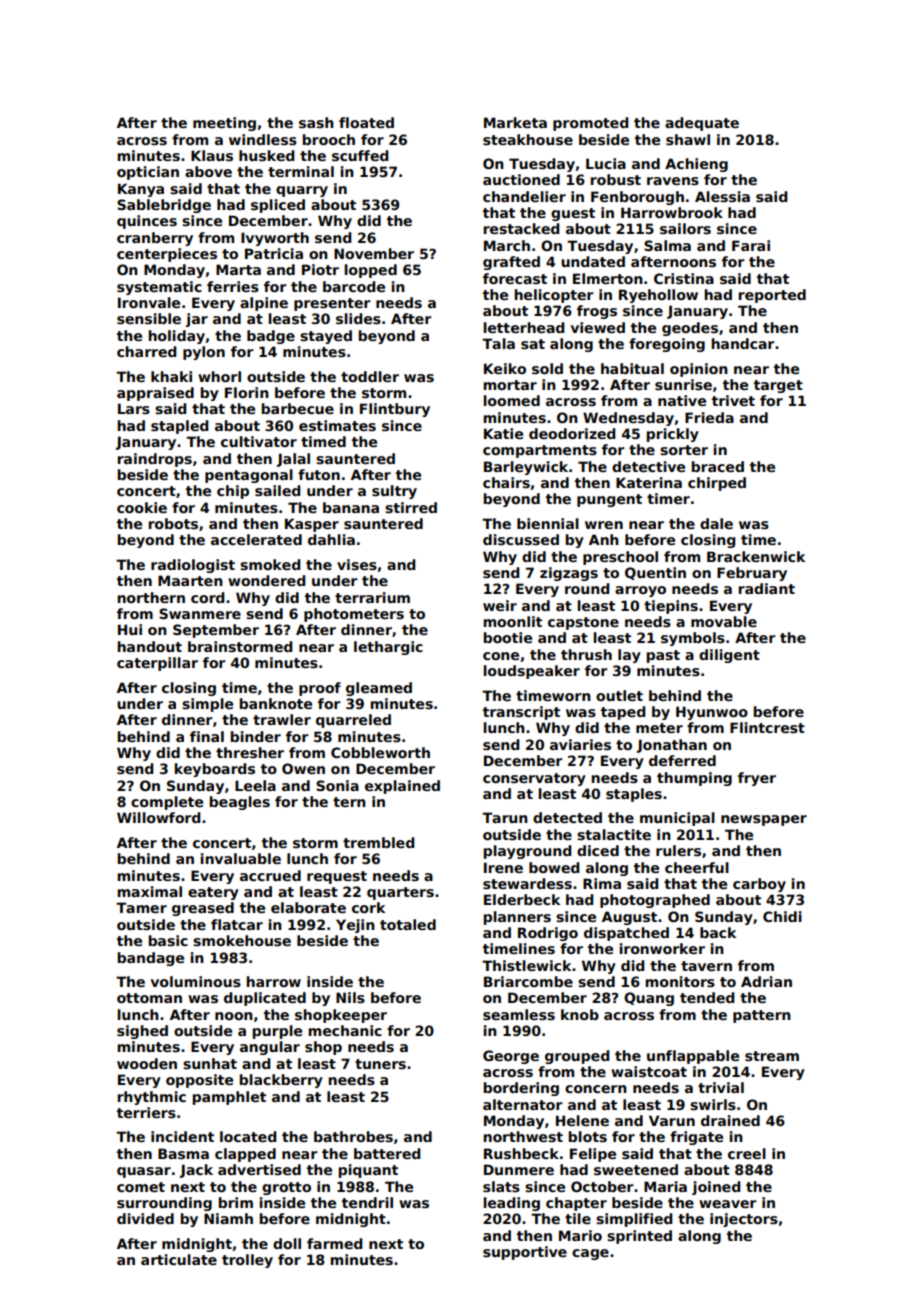  What do you see at coordinates (515, 278) in the image?
I see `forecast` at bounding box center [515, 278].
